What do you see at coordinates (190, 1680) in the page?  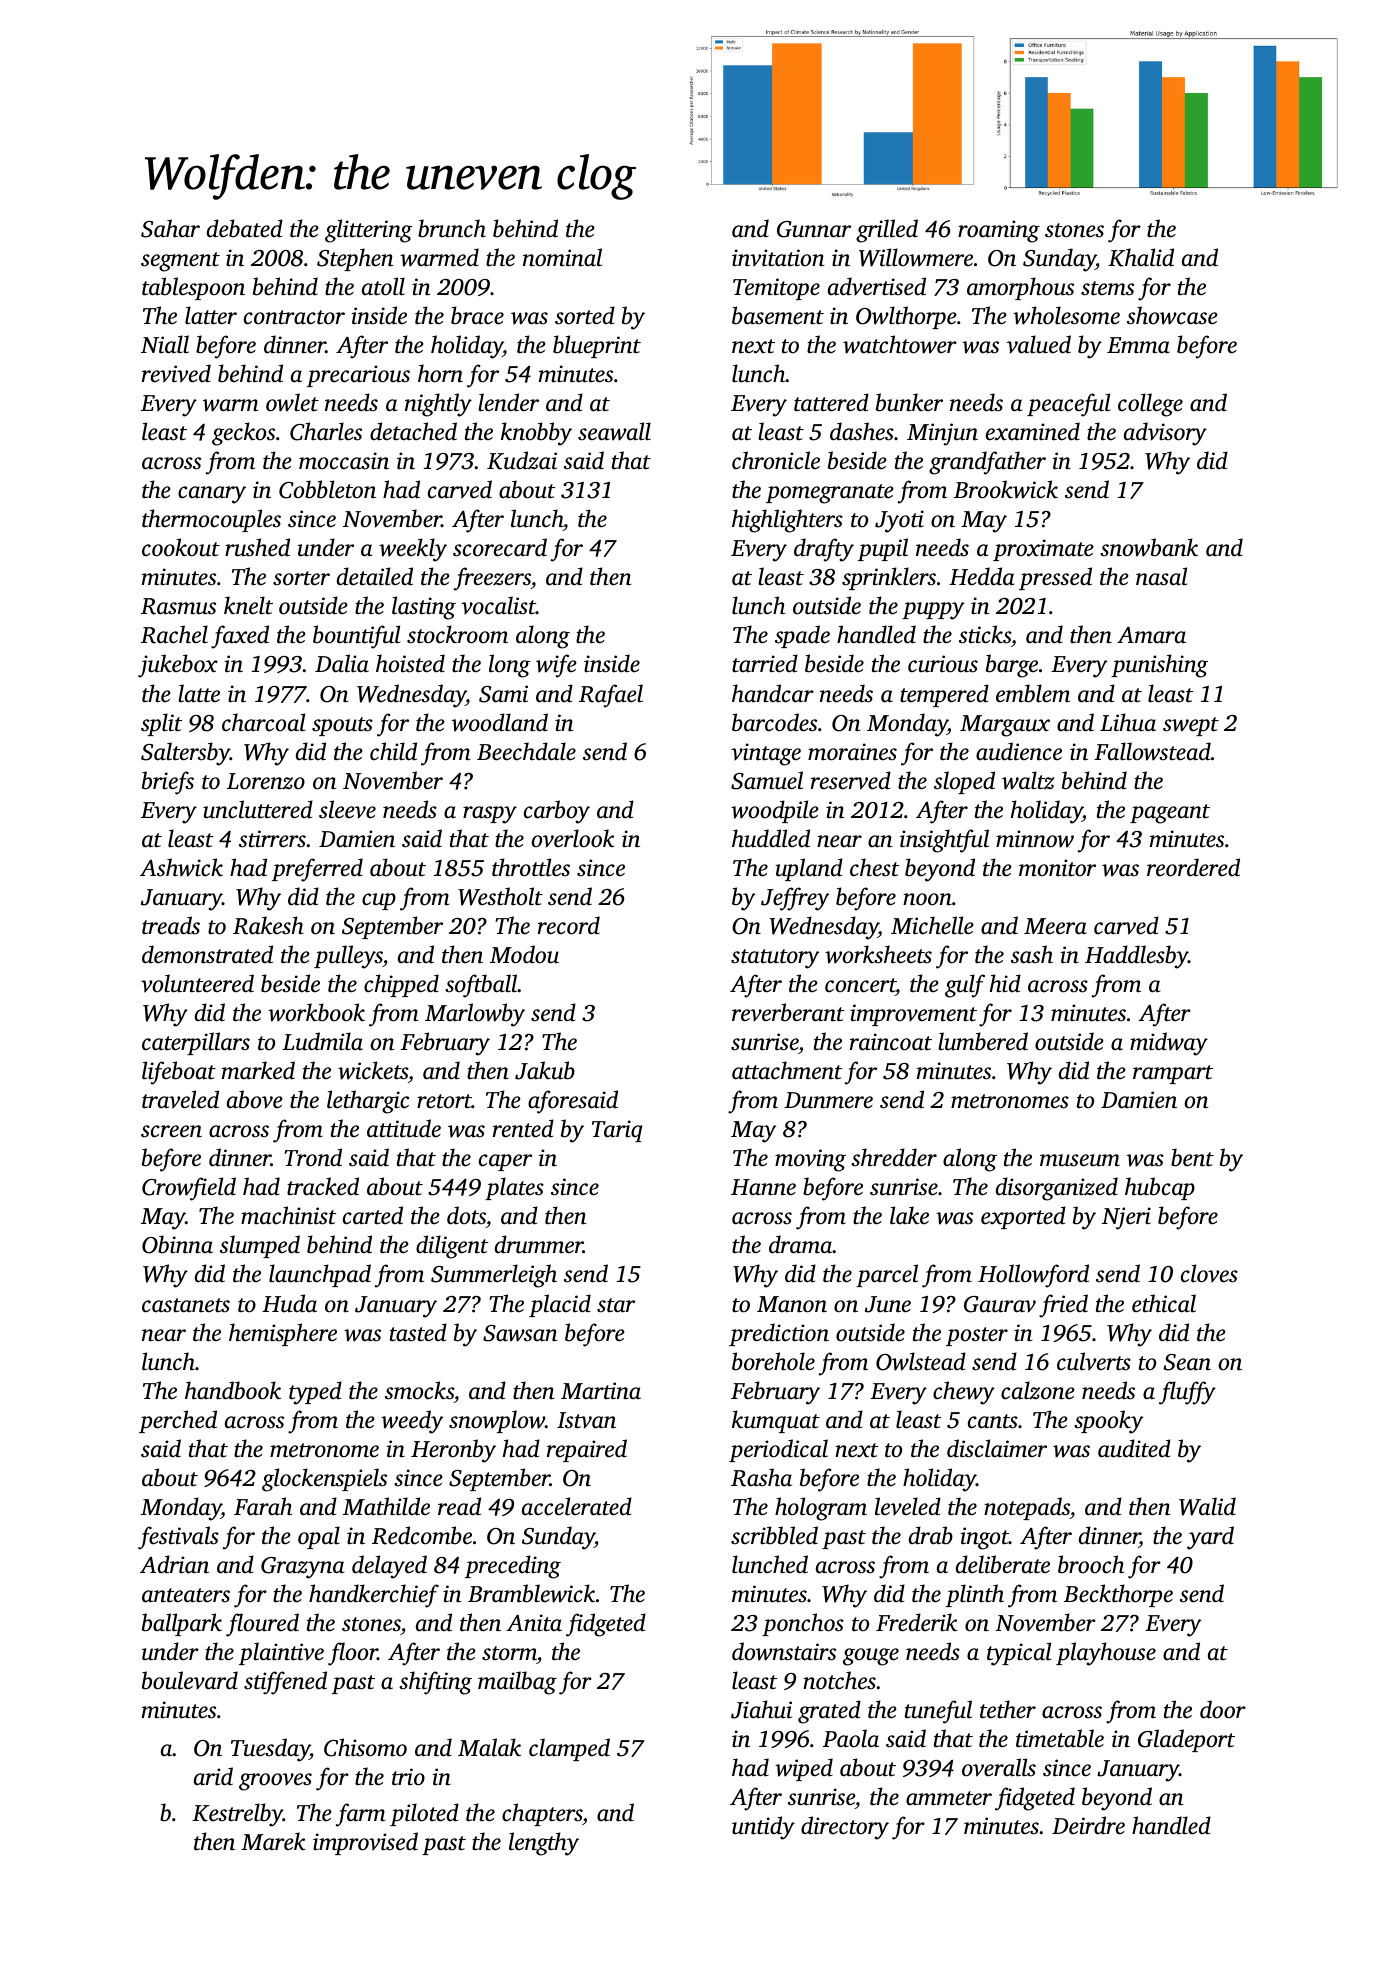 I see `boulevard` at bounding box center [190, 1680].
